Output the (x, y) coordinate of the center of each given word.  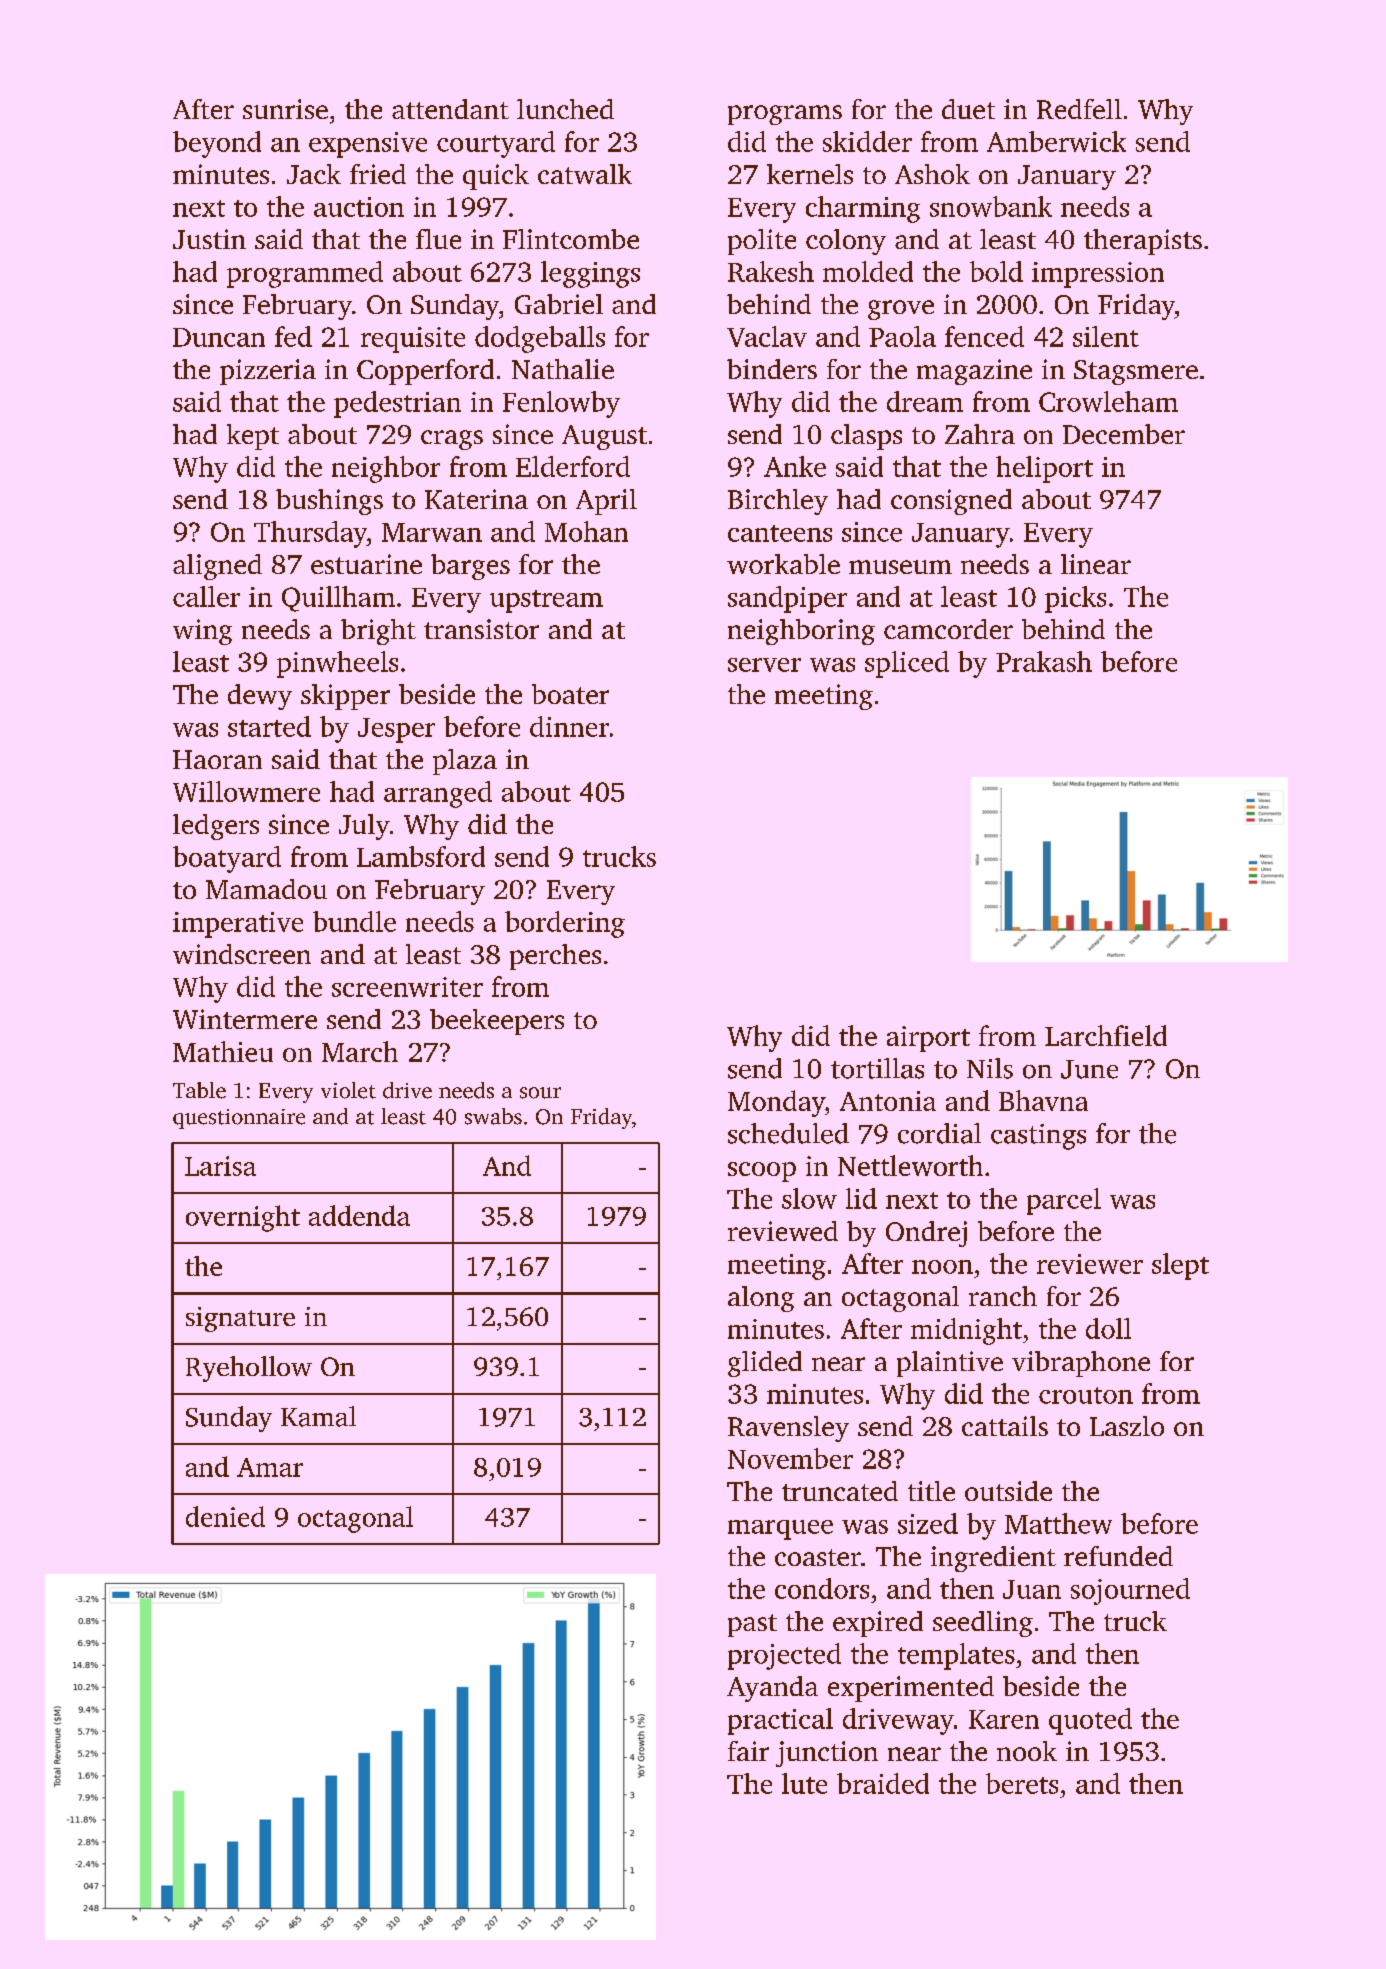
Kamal (318, 1416)
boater (570, 694)
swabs (493, 1116)
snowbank (991, 206)
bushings (329, 502)
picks (1075, 599)
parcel (1064, 1201)
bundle (354, 921)
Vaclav (767, 336)
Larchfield (1106, 1035)
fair (748, 1751)
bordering (565, 924)
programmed (305, 274)
